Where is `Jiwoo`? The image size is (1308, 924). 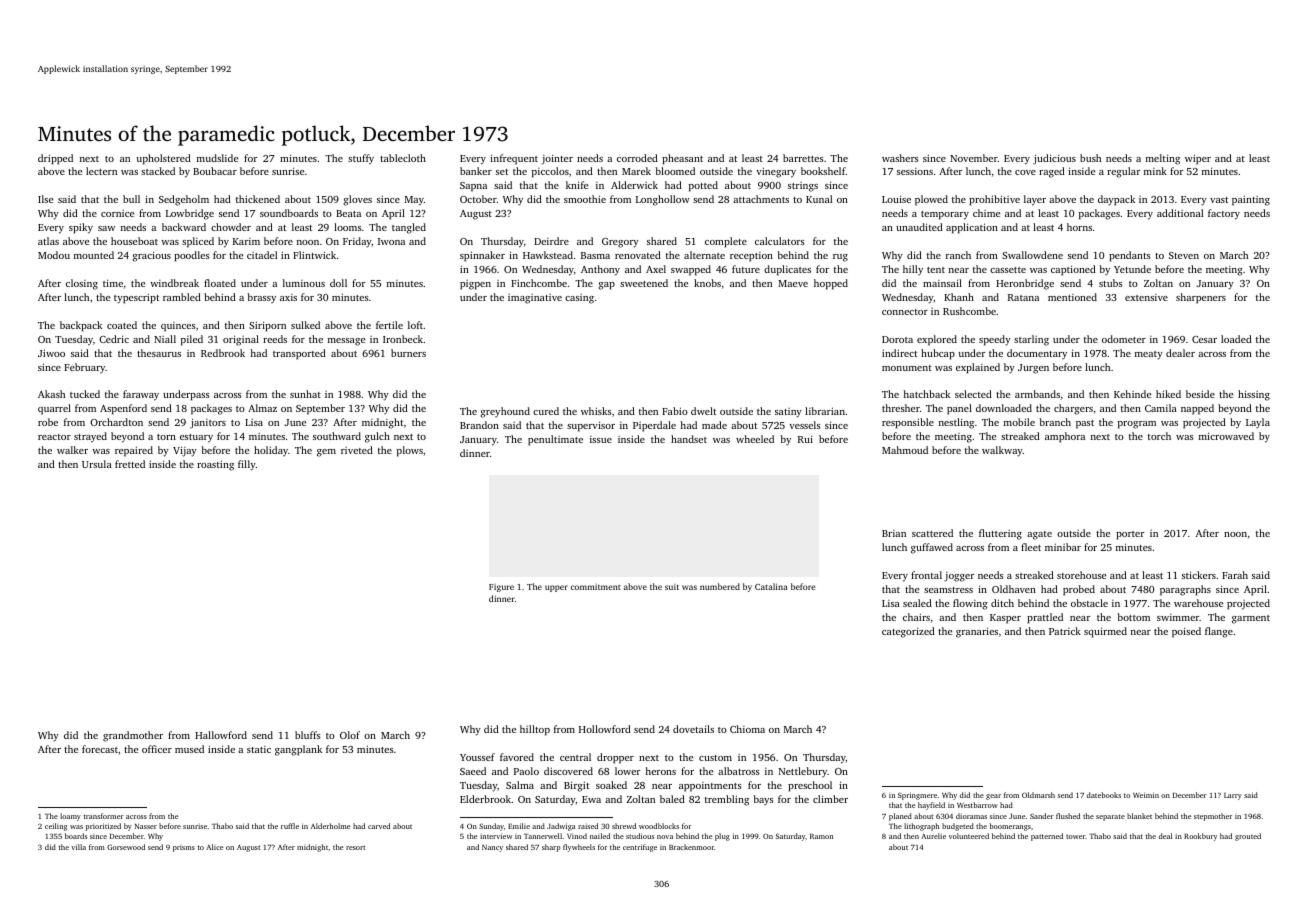 Jiwoo is located at coordinates (51, 353).
